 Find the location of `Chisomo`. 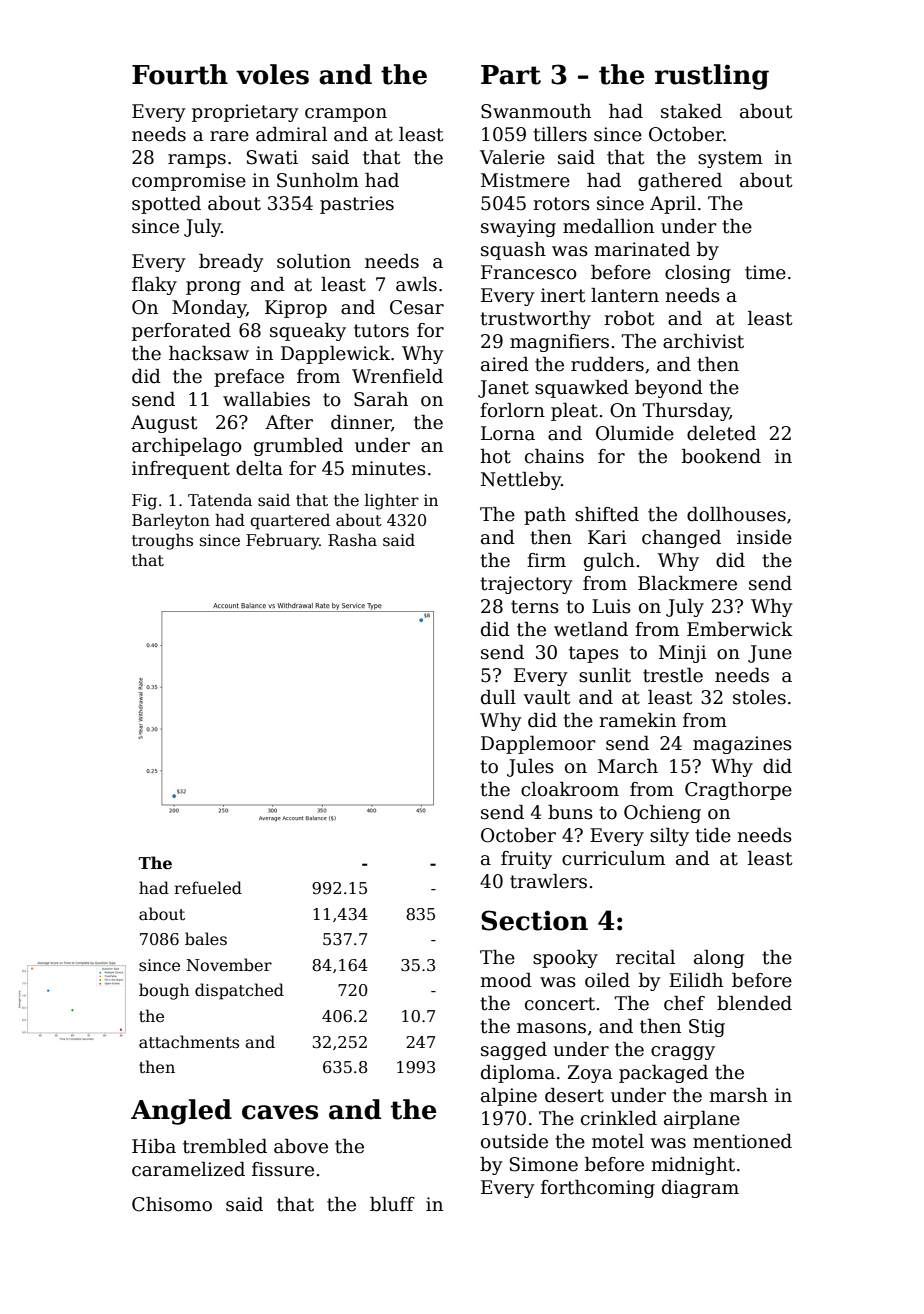

Chisomo is located at coordinates (172, 1204).
